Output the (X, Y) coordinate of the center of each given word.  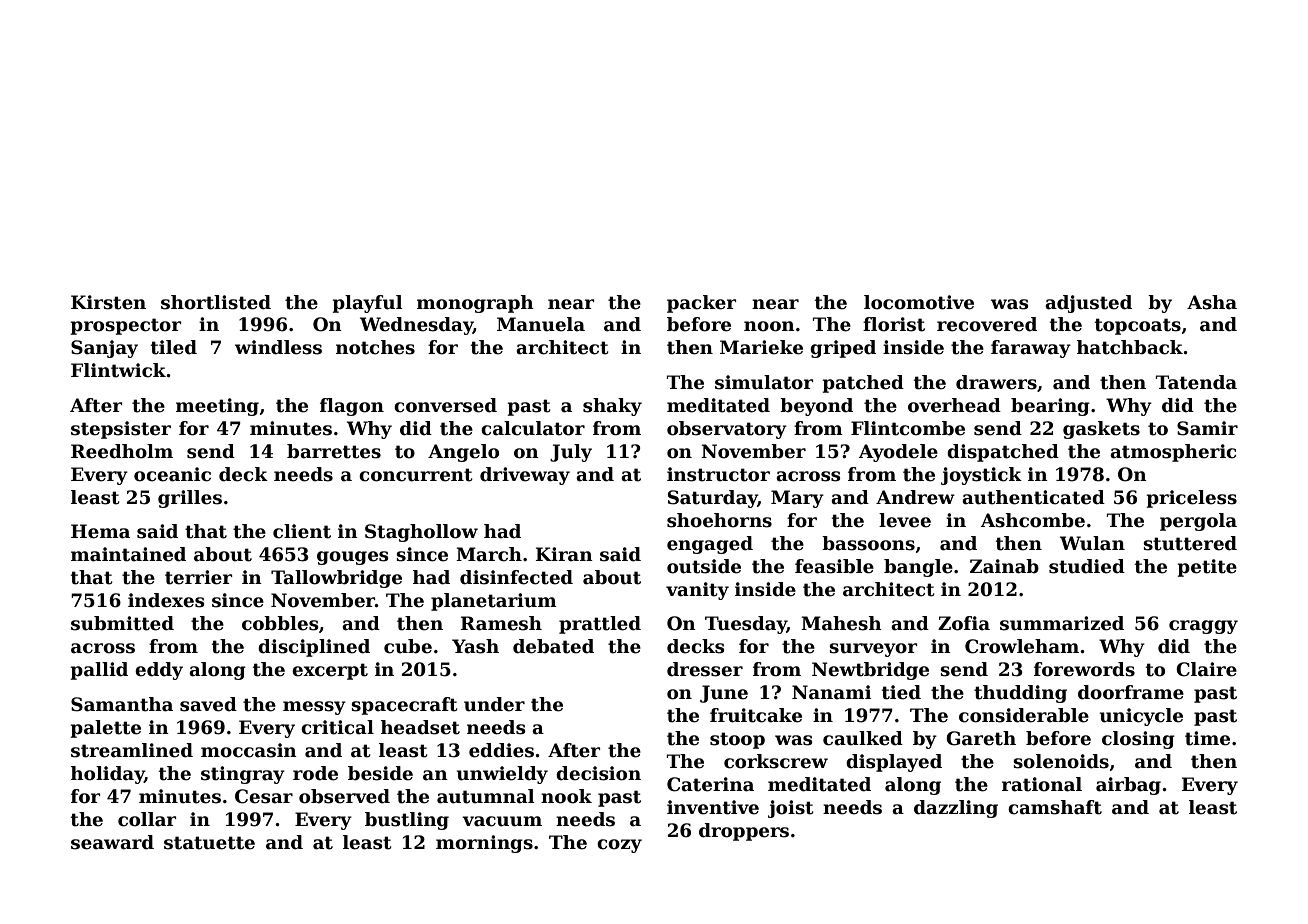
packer (701, 304)
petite (1207, 568)
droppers (744, 832)
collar (147, 819)
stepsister (121, 430)
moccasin (249, 750)
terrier (198, 577)
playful (368, 304)
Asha (1212, 302)
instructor (718, 474)
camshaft (1055, 807)
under (494, 704)
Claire (1206, 669)
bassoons (868, 543)
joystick (981, 476)
